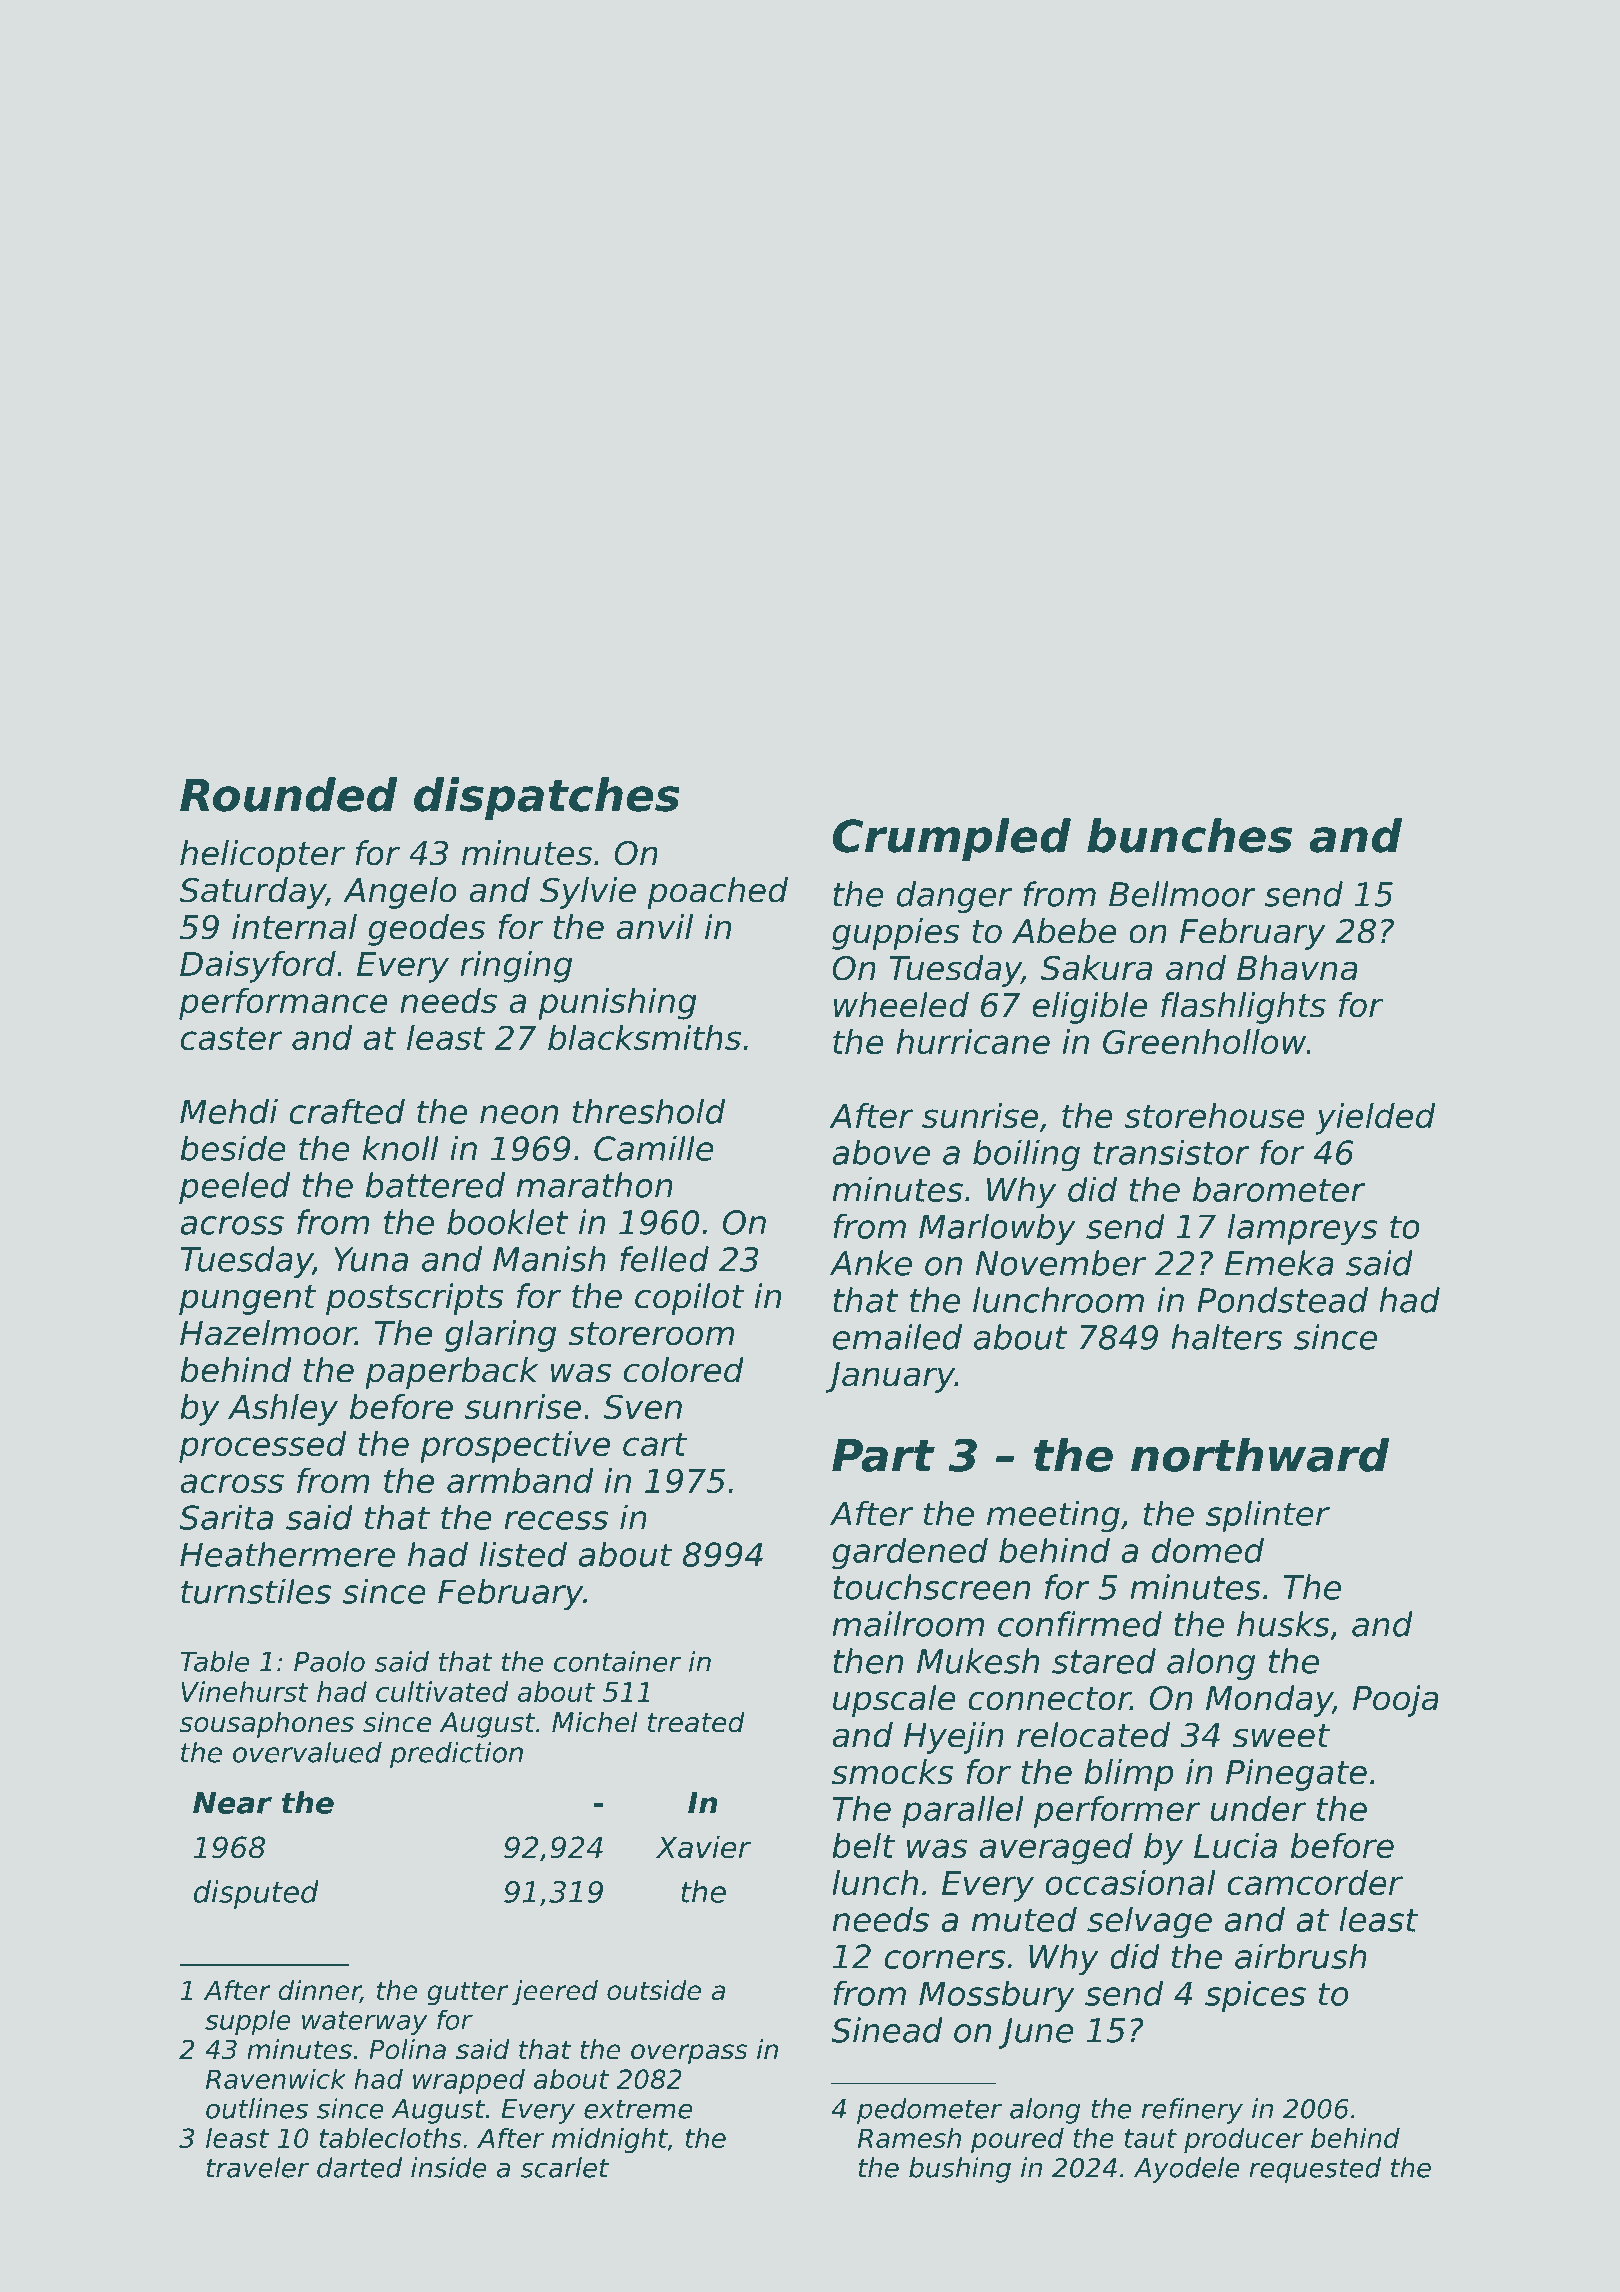 The width and height of the document is (1620, 2292). Describe the element at coordinates (263, 1447) in the document. I see `processed` at that location.
